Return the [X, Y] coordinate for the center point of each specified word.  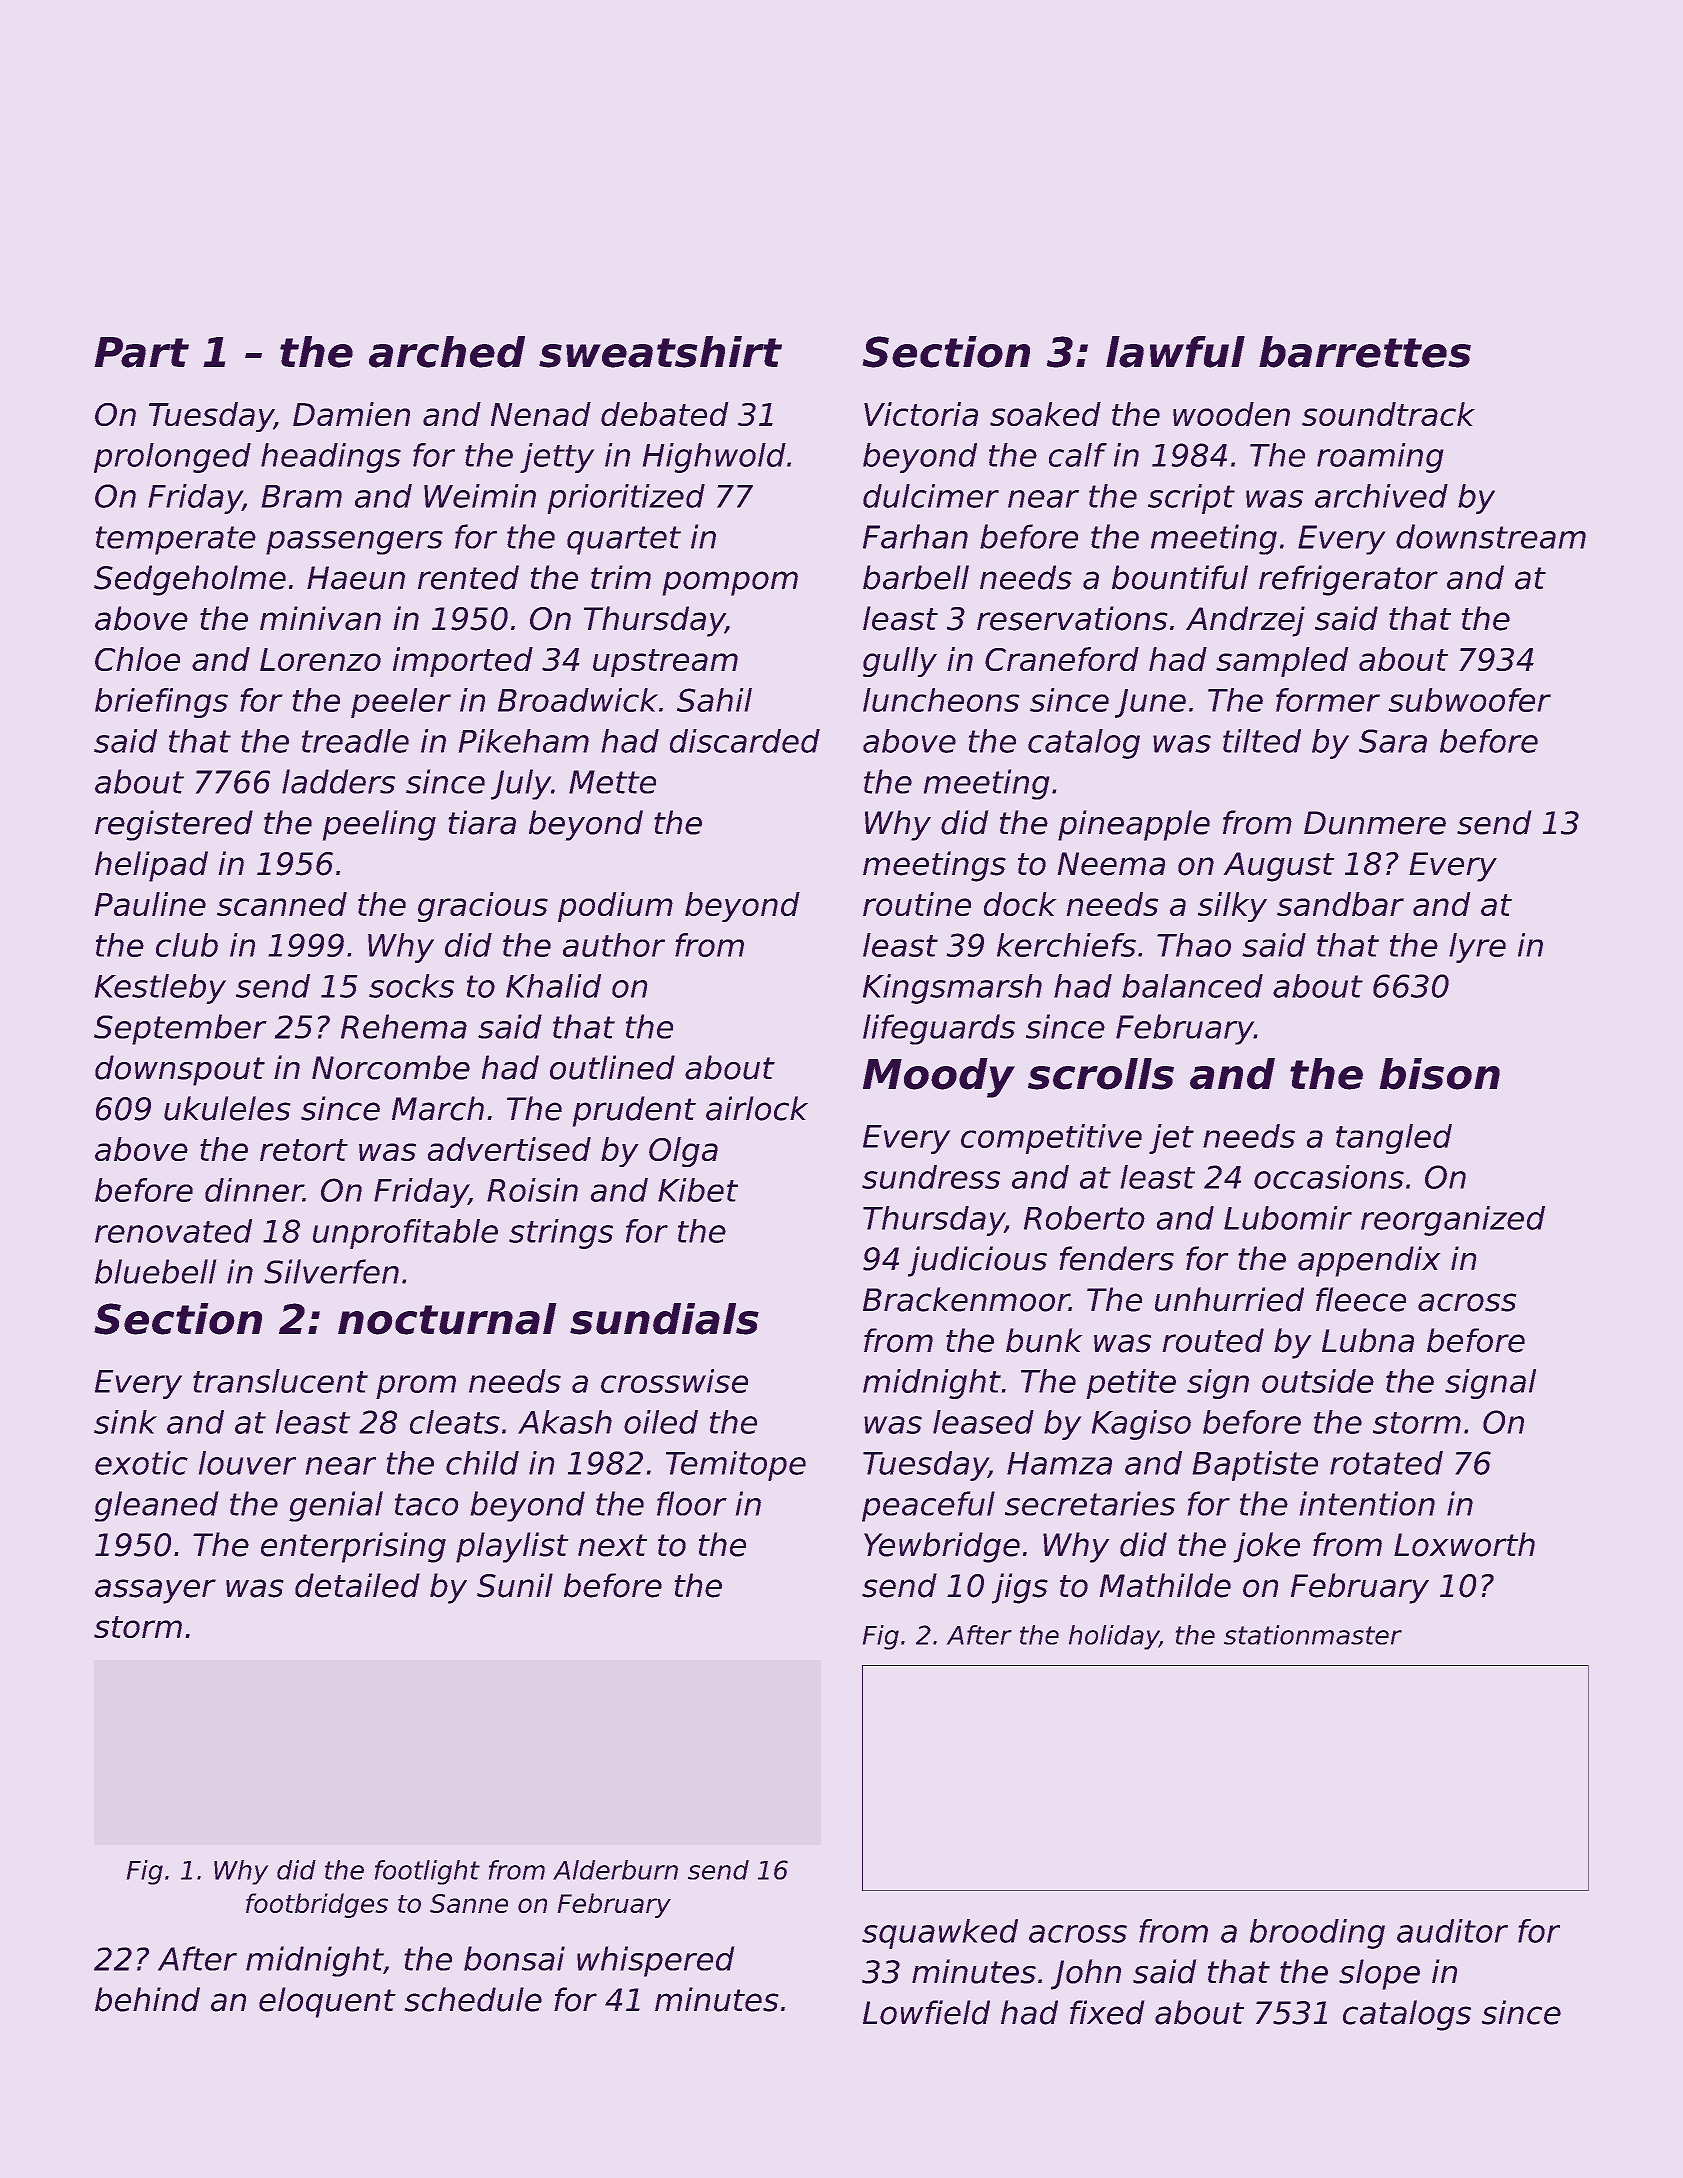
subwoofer [1469, 700]
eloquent [327, 2002]
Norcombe [391, 1067]
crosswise [674, 1381]
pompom [730, 583]
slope [1379, 1974]
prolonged [172, 458]
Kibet [698, 1190]
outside [1318, 1381]
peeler [401, 703]
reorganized [1453, 1221]
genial [336, 1506]
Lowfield [926, 2012]
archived [1381, 496]
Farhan [915, 536]
